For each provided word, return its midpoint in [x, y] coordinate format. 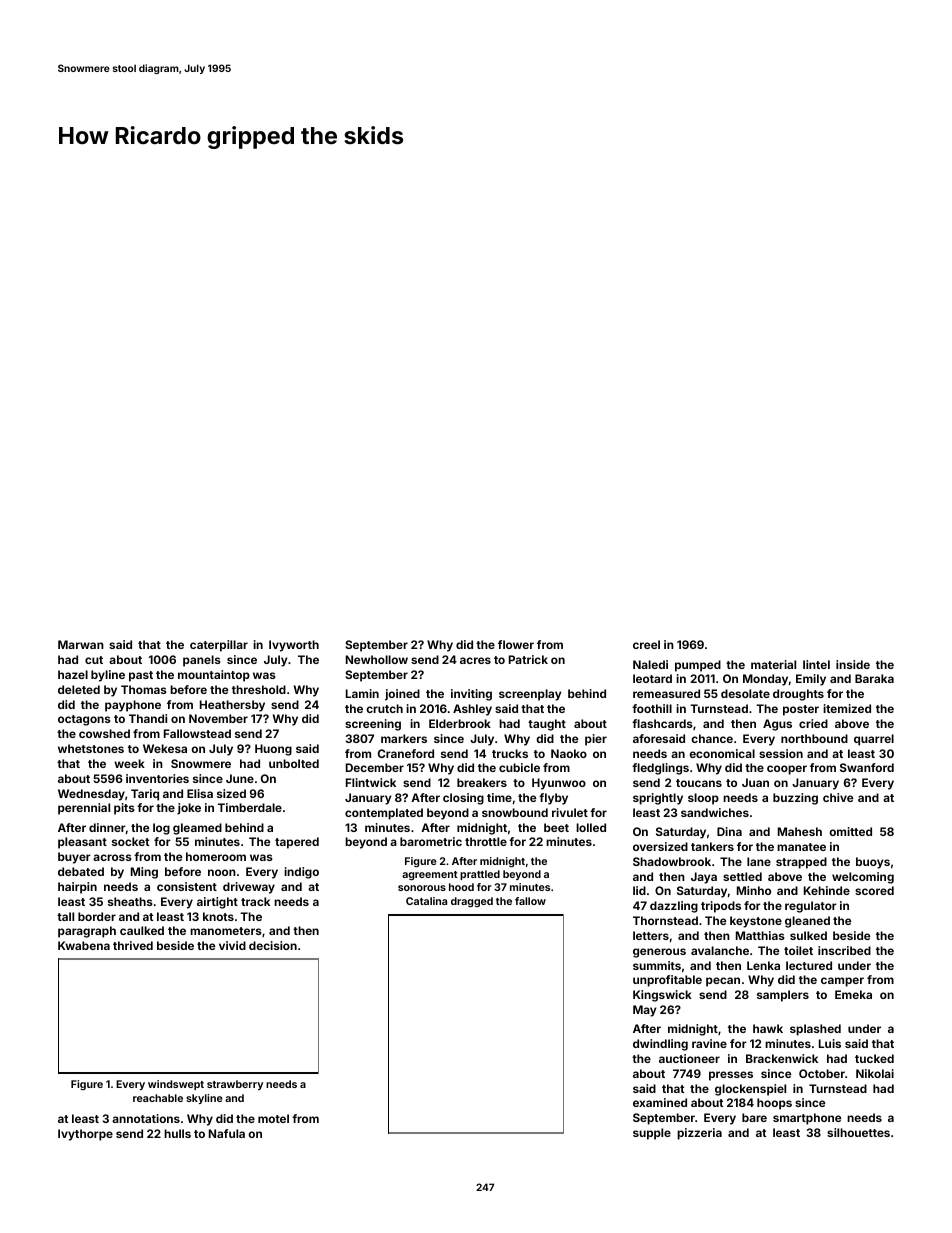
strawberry [235, 1085]
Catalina [426, 901]
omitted [850, 831]
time [499, 797]
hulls [177, 1133]
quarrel [874, 740]
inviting [471, 695]
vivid [232, 945]
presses [731, 1076]
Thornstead [665, 920]
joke [189, 809]
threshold [259, 689]
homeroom [216, 856]
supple [652, 1134]
